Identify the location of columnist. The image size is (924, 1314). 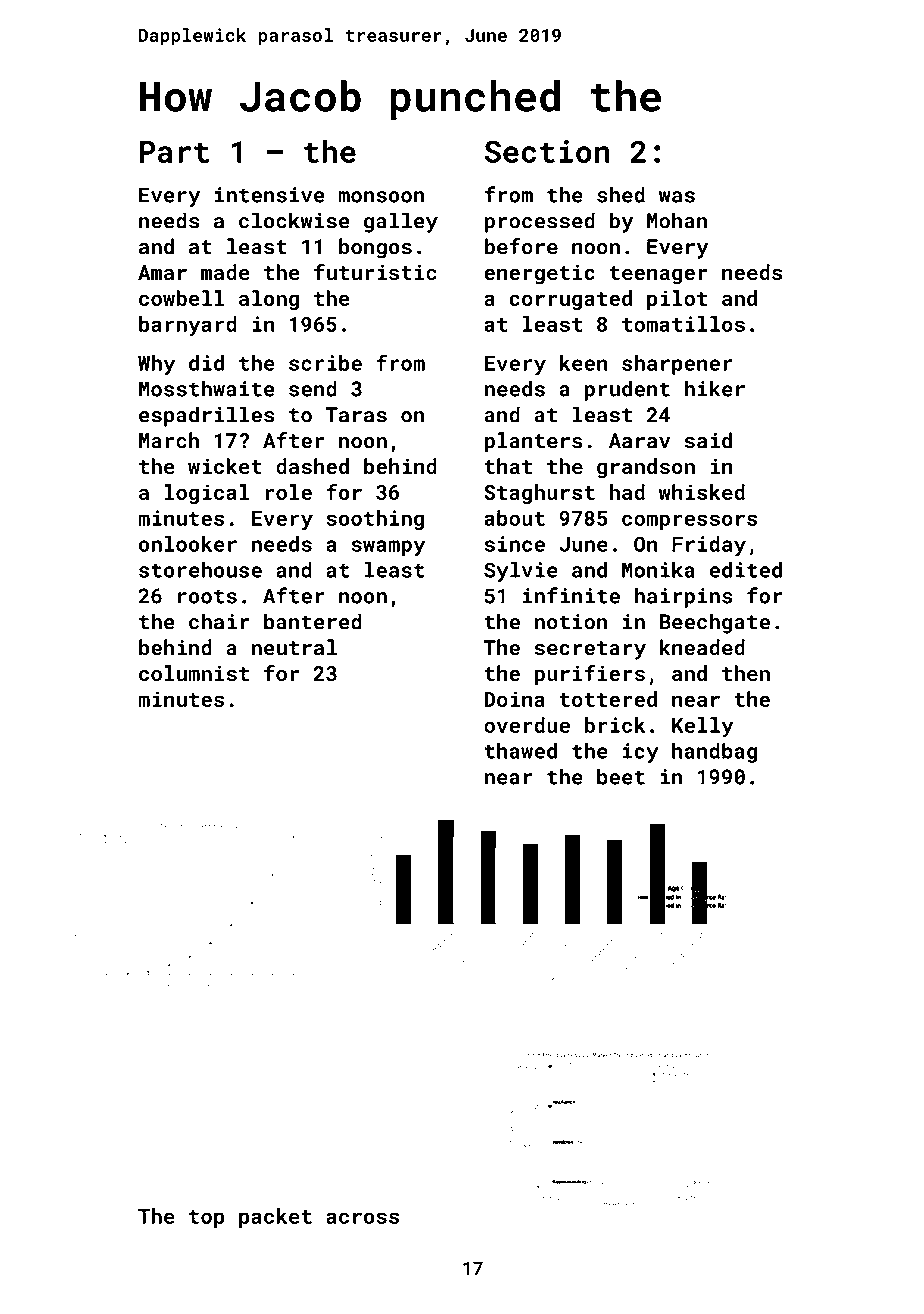
(194, 673).
